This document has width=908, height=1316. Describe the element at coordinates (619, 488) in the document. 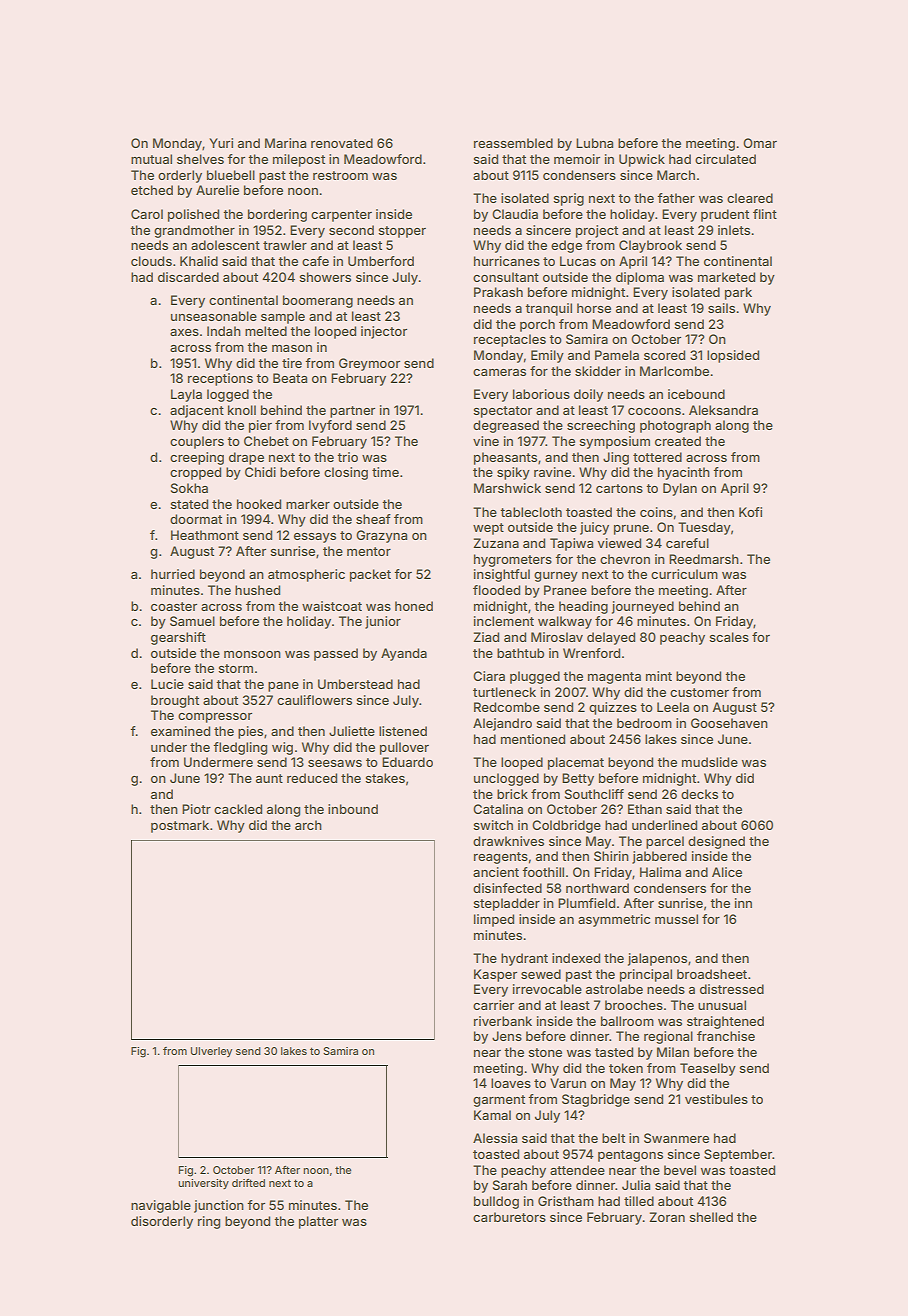

I see `cartons` at that location.
